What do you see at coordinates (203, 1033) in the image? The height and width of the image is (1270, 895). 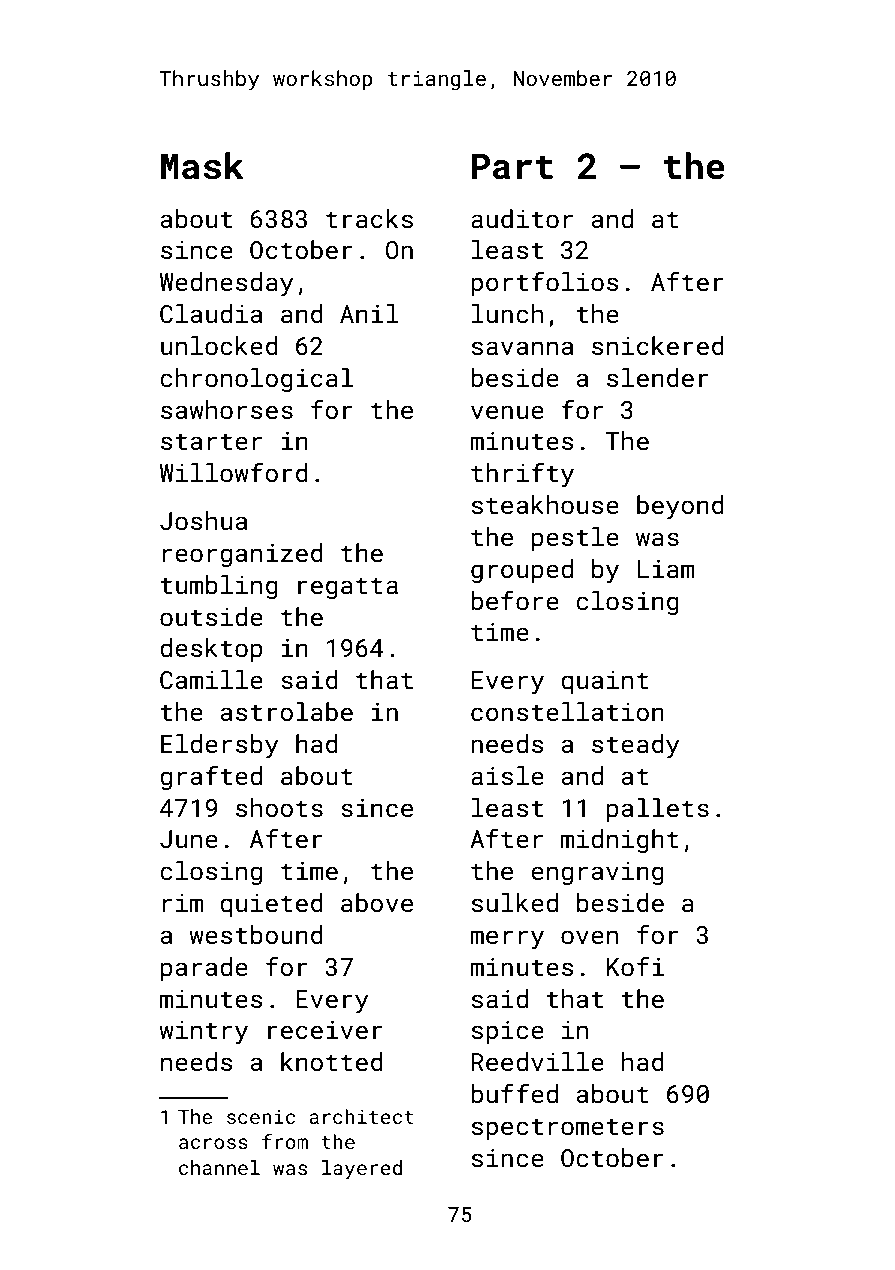 I see `wintry` at bounding box center [203, 1033].
